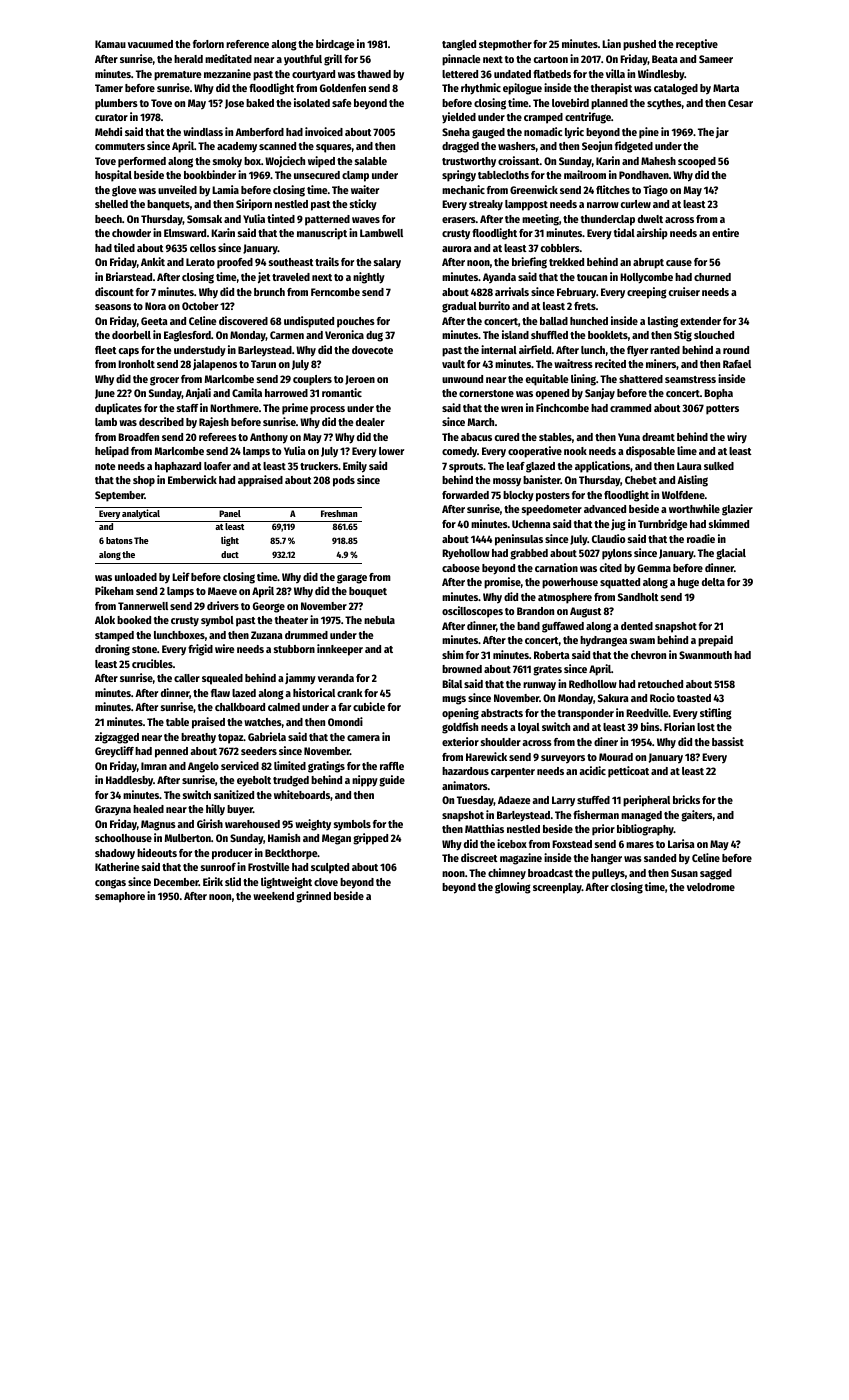 Image resolution: width=849 pixels, height=1400 pixels. What do you see at coordinates (374, 74) in the screenshot?
I see `thawed` at bounding box center [374, 74].
